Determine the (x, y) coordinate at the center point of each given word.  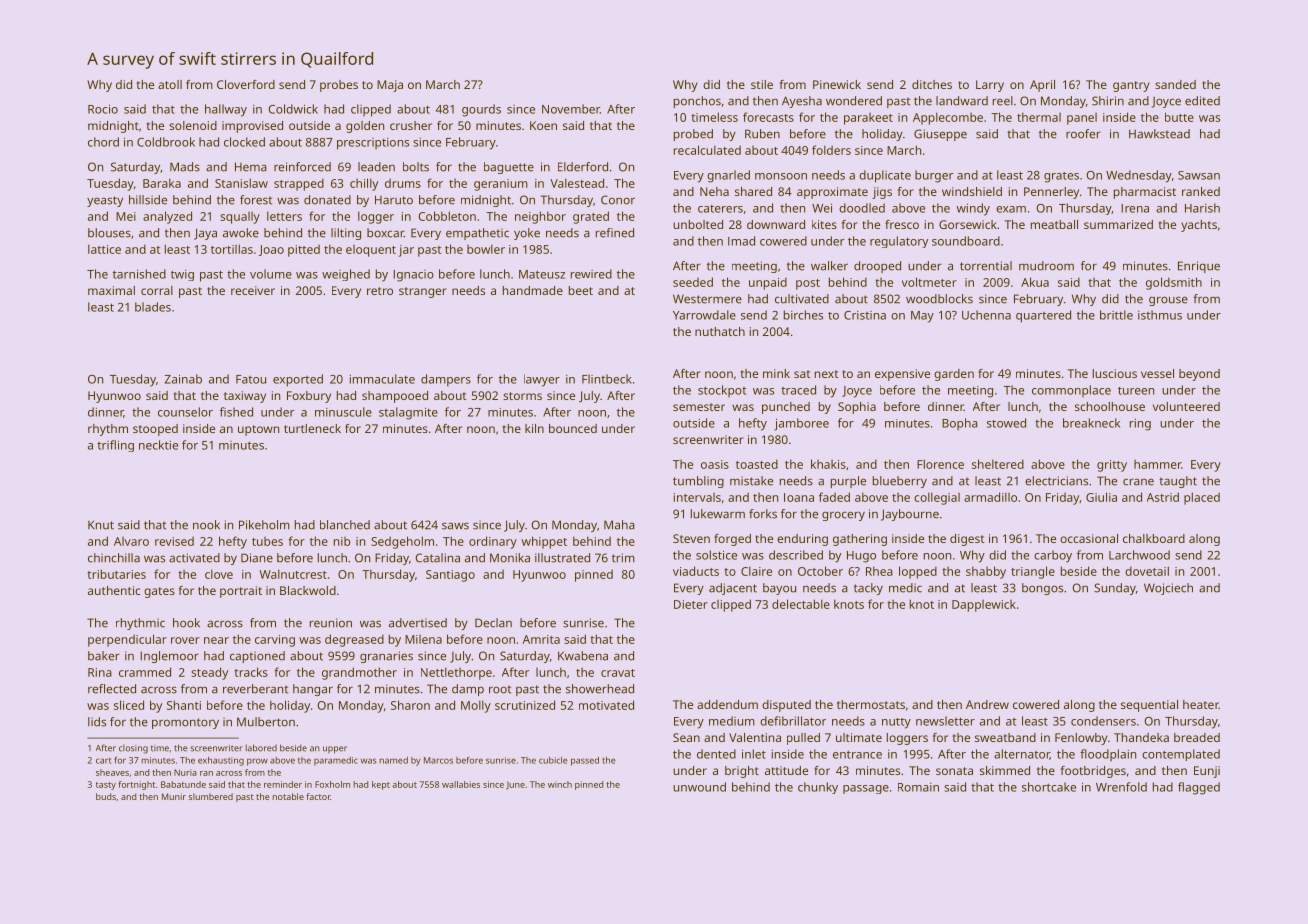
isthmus (1160, 315)
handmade (533, 290)
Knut (101, 525)
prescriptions (373, 144)
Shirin (1108, 101)
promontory (185, 723)
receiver (253, 290)
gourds (481, 110)
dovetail (1147, 571)
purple (848, 482)
